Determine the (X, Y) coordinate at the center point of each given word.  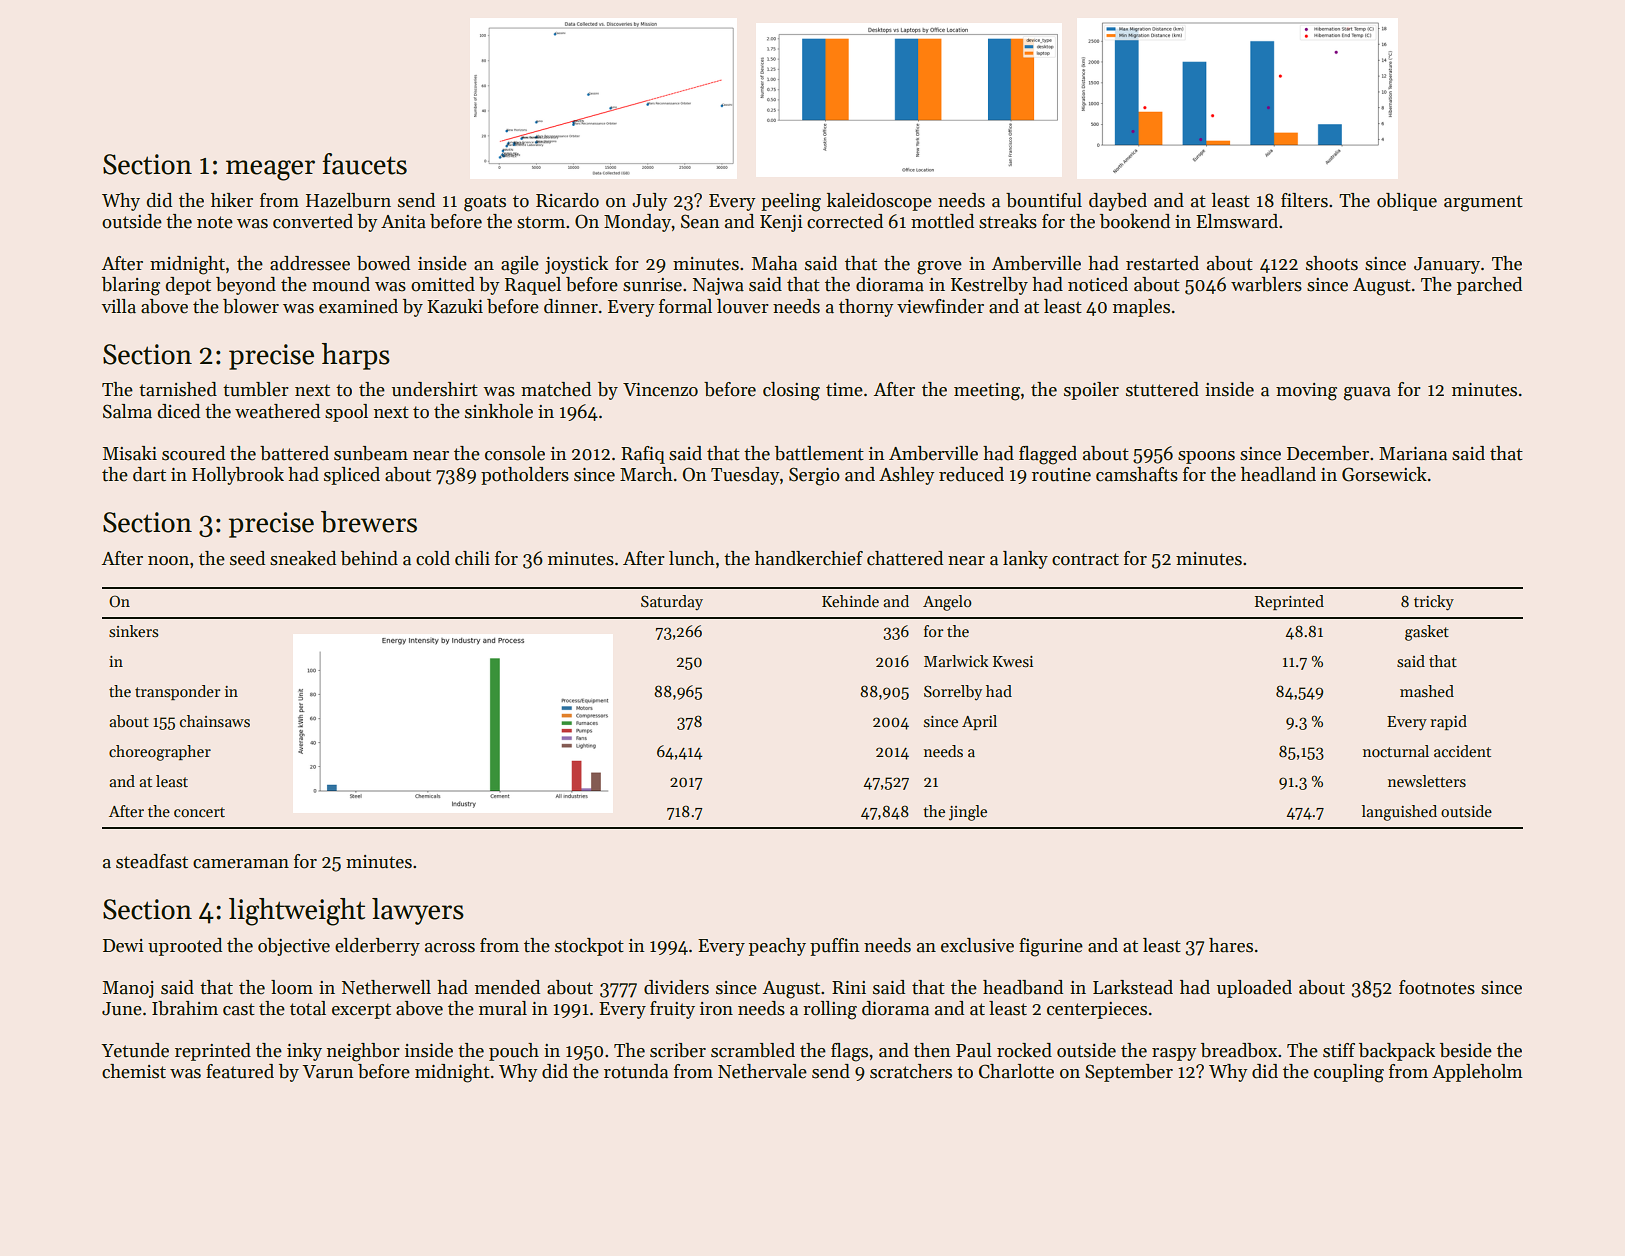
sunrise (652, 285)
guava (1367, 394)
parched (1489, 286)
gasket (1427, 633)
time (844, 390)
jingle (968, 813)
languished (1399, 813)
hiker (232, 200)
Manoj (128, 989)
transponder (178, 692)
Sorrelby (953, 692)
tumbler (256, 389)
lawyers (418, 911)
